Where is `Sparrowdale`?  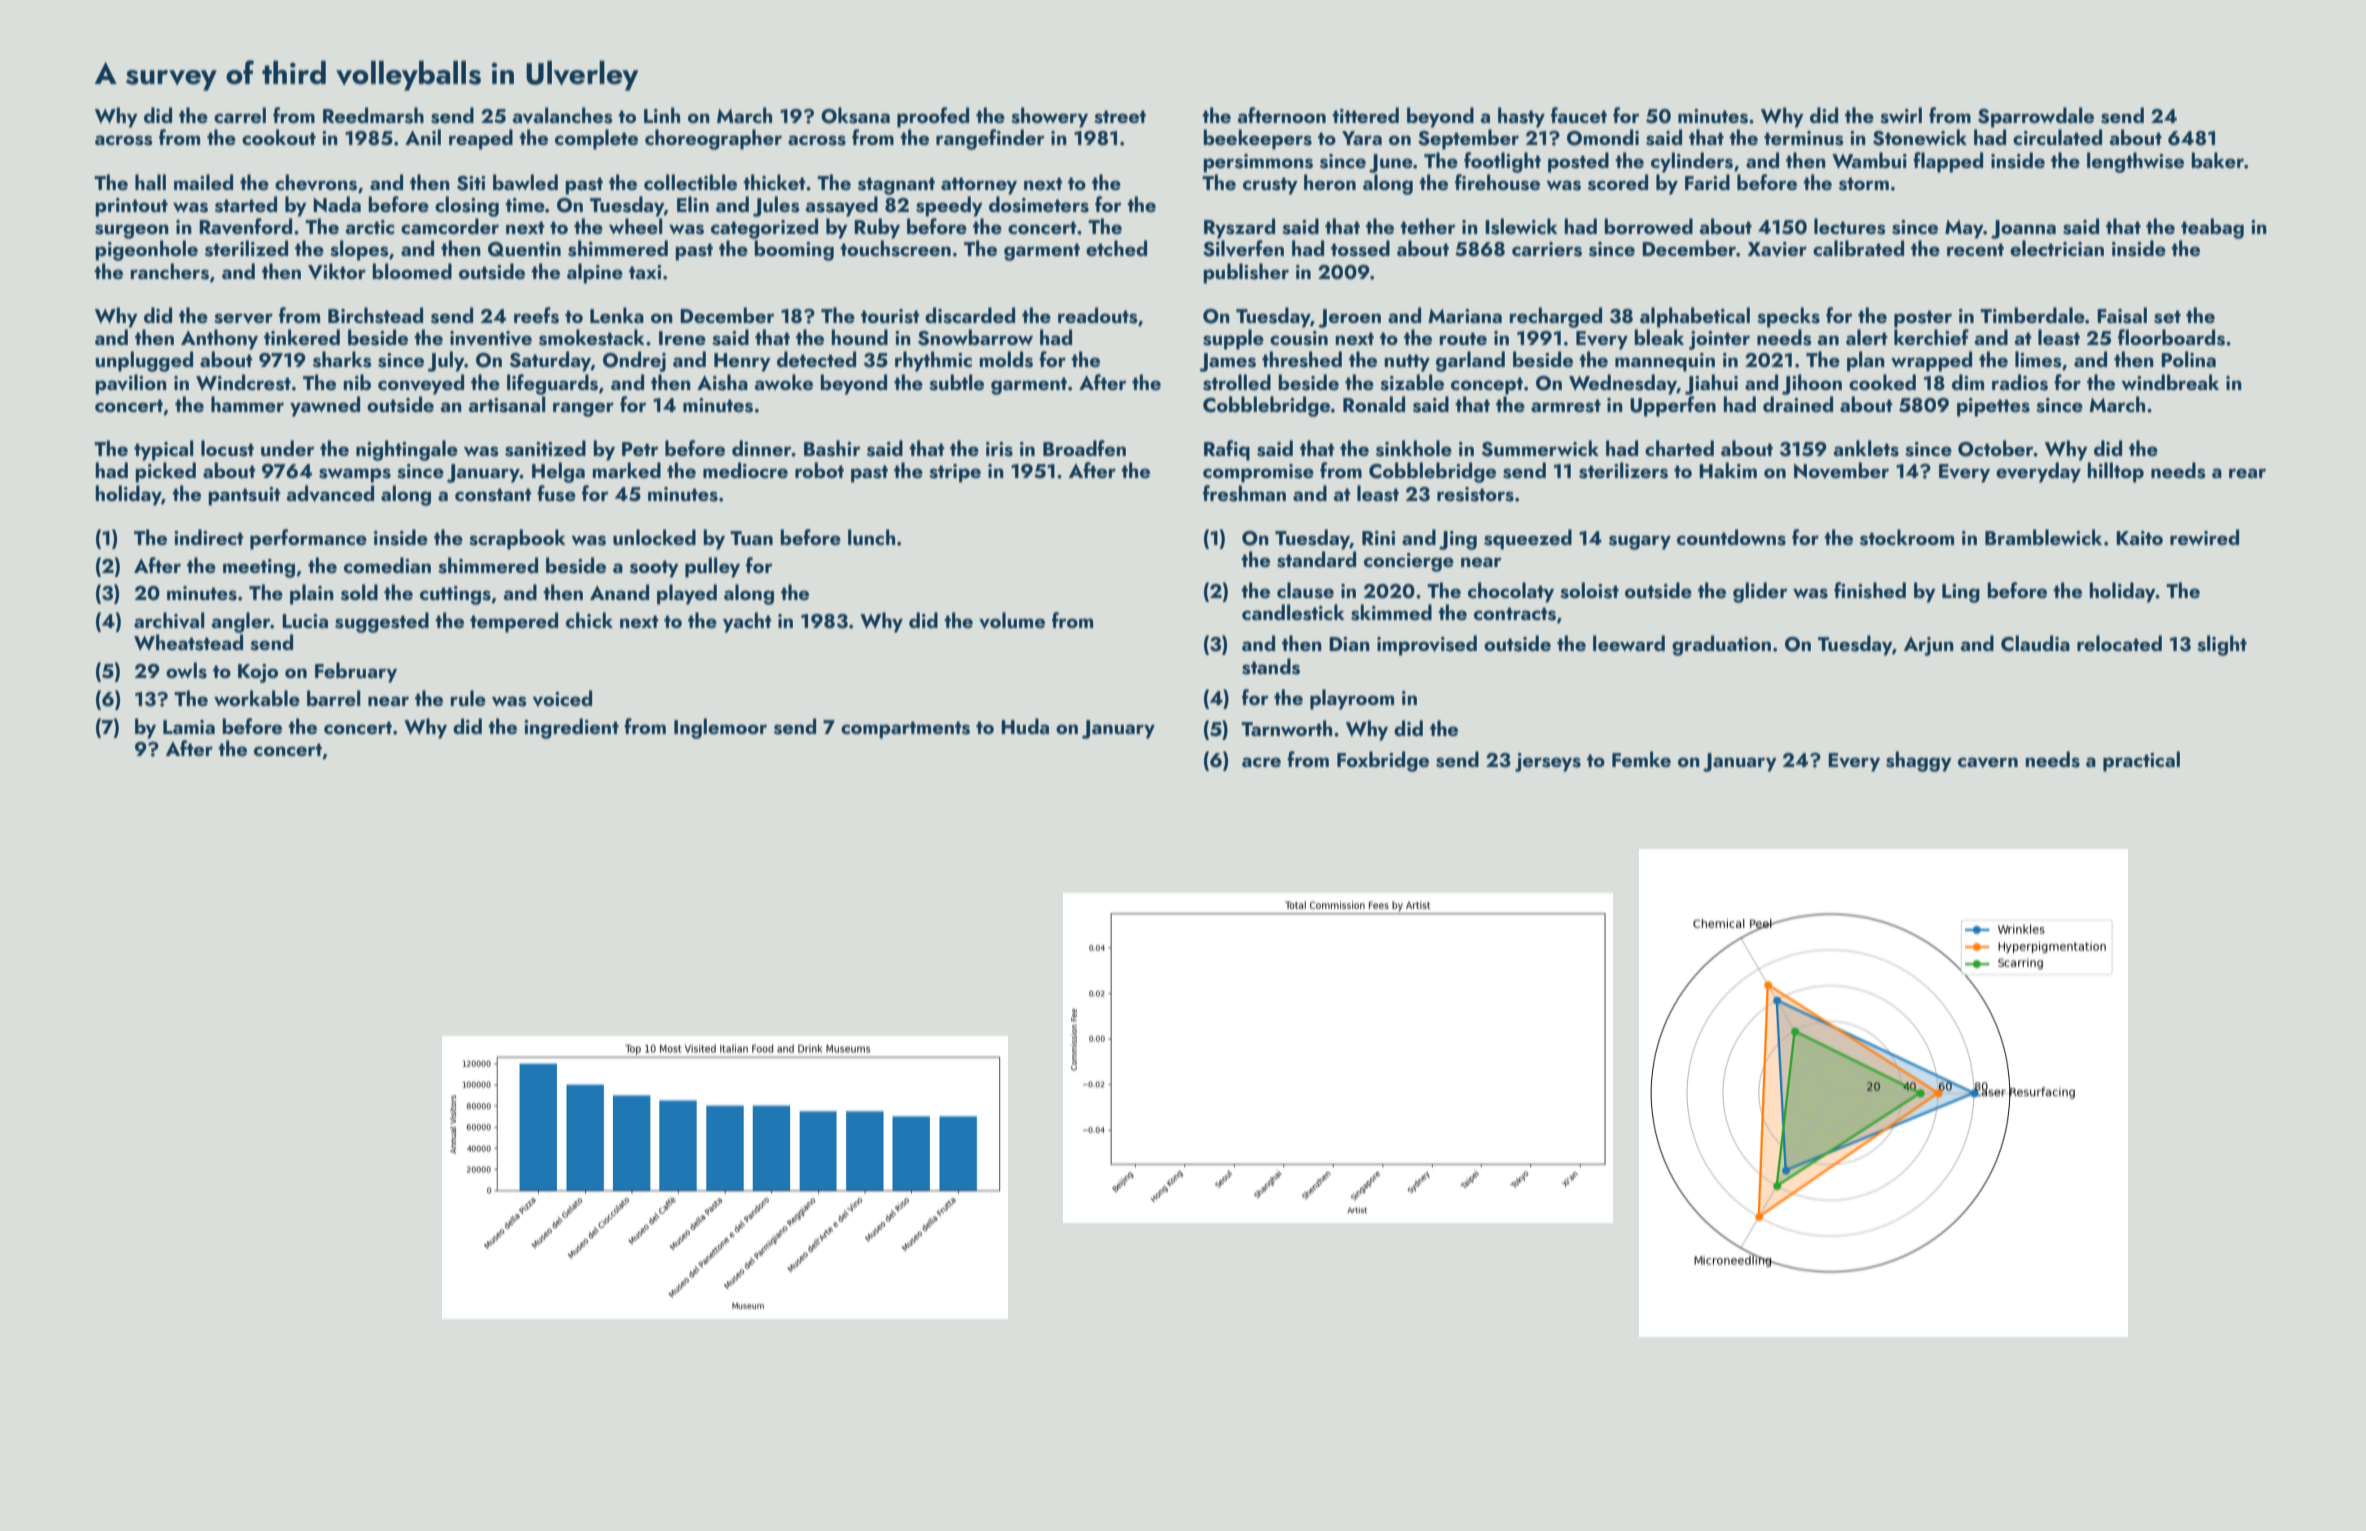 Sparrowdale is located at coordinates (2036, 117).
